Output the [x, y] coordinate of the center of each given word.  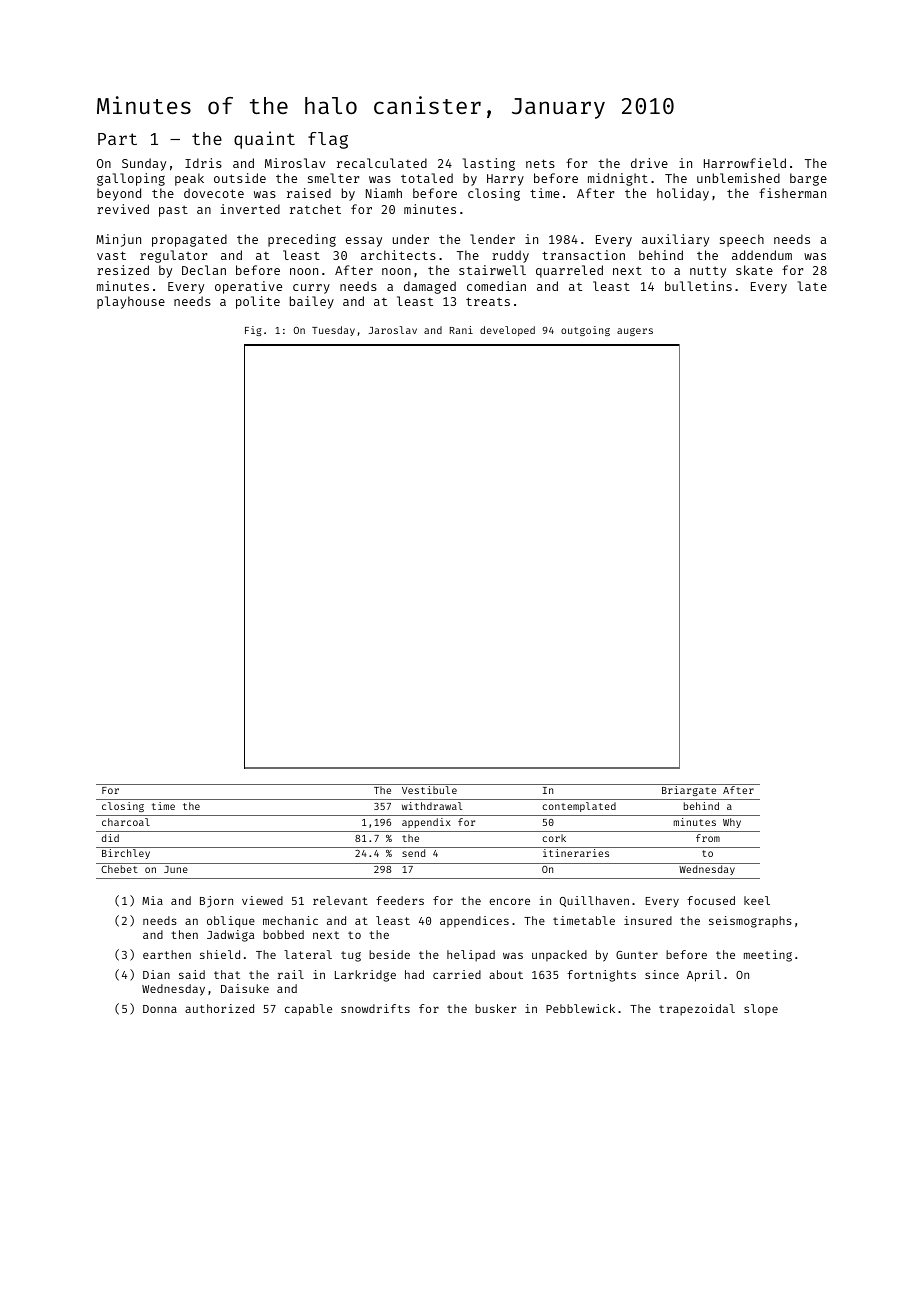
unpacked [559, 956]
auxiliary [675, 240]
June [176, 869]
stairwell [492, 270]
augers [635, 332]
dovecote [214, 193]
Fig [253, 331]
